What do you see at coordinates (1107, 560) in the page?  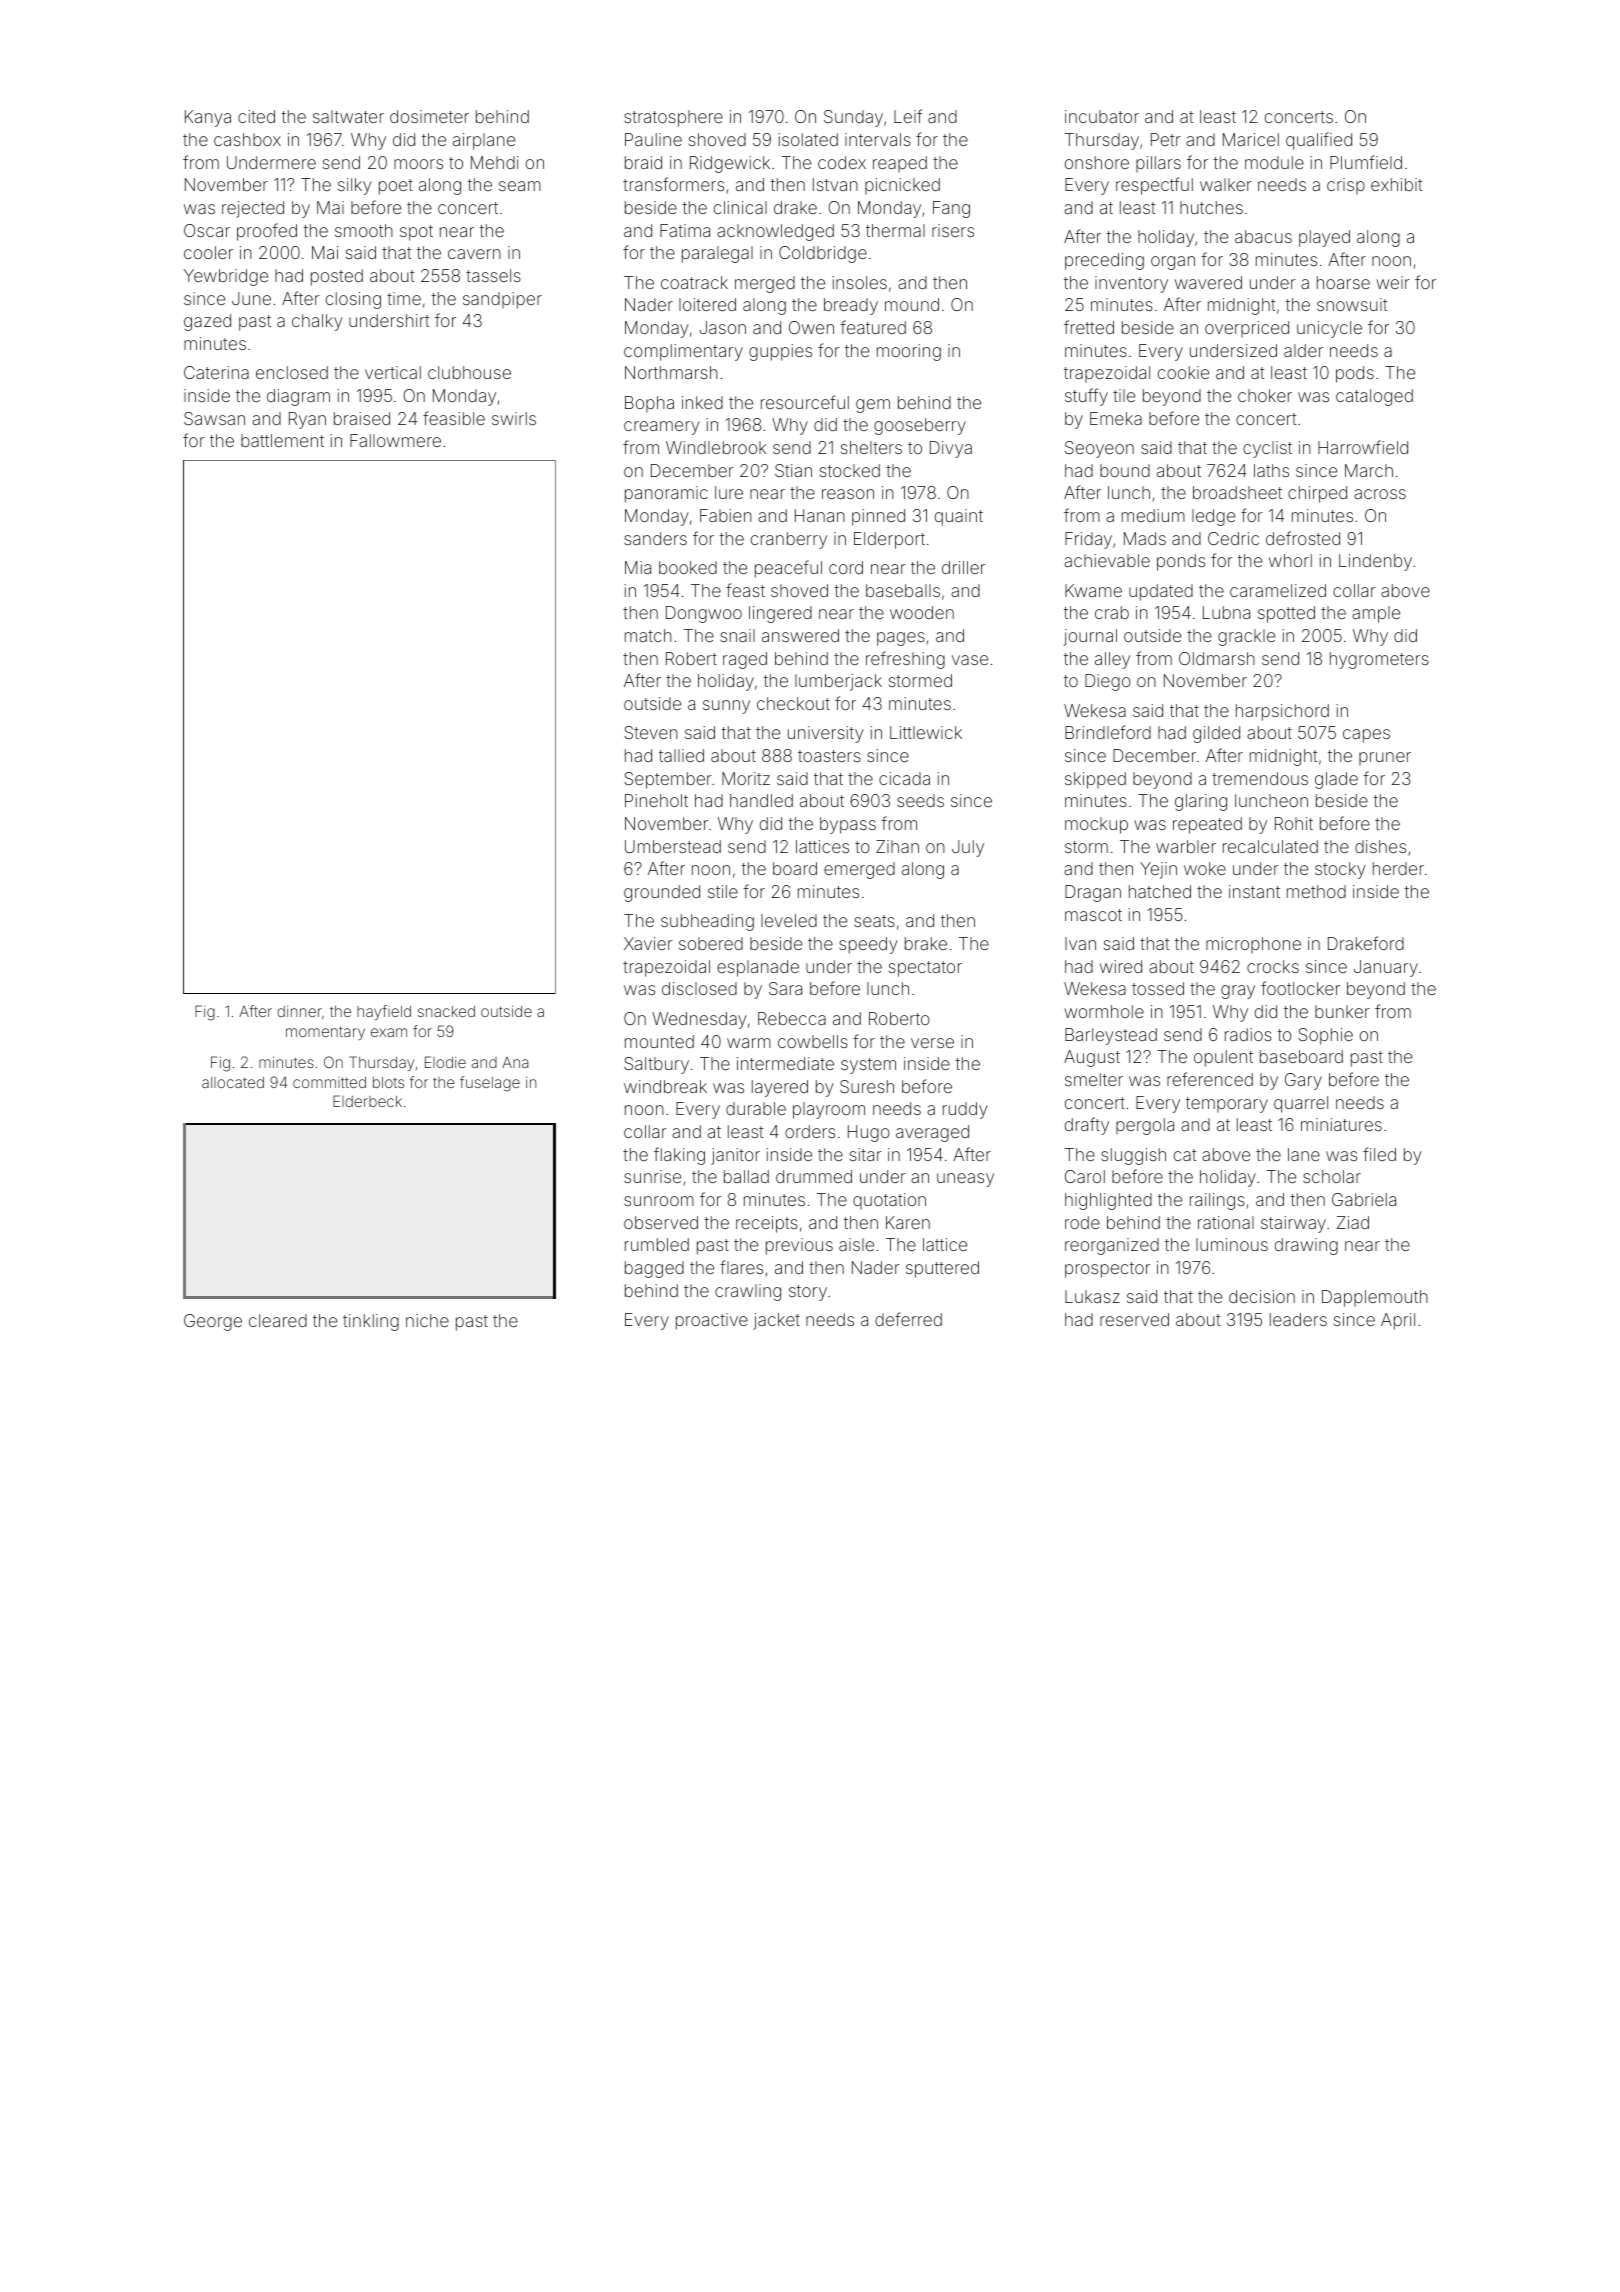 I see `achievable` at bounding box center [1107, 560].
